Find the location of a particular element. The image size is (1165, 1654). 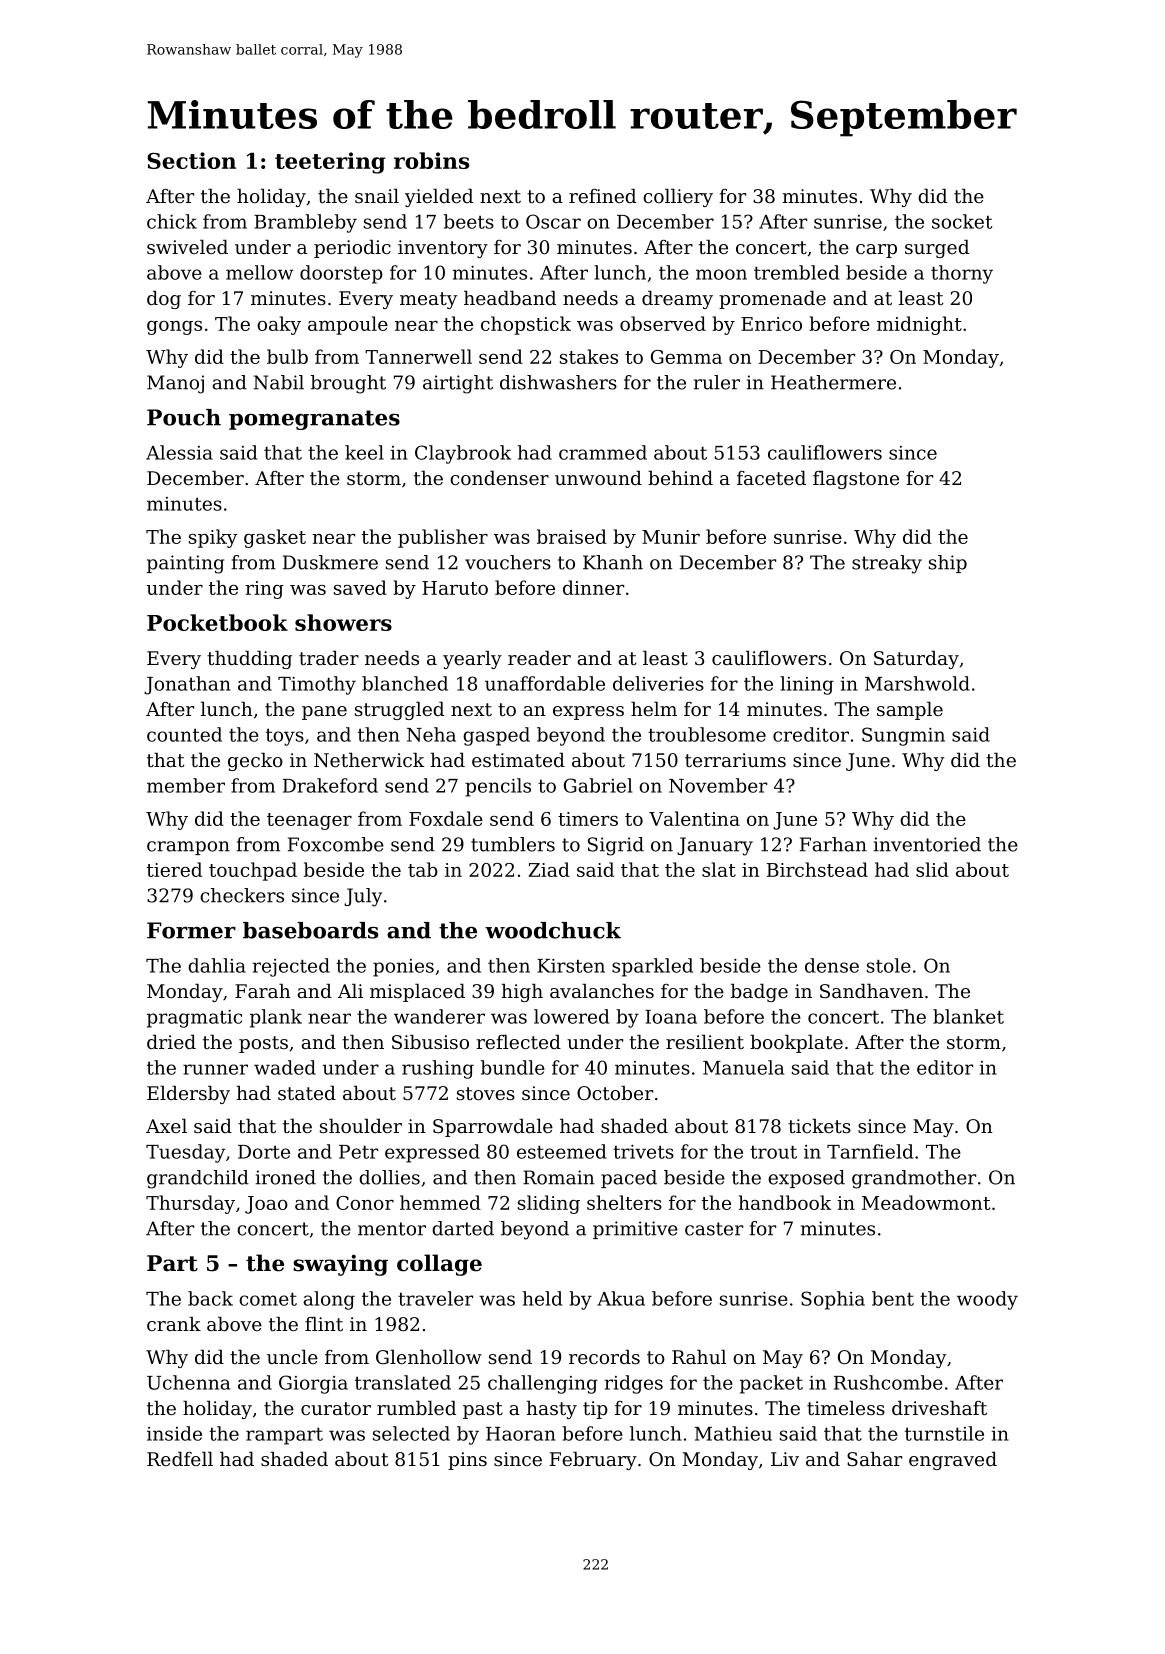

Meadowmont is located at coordinates (926, 1202).
